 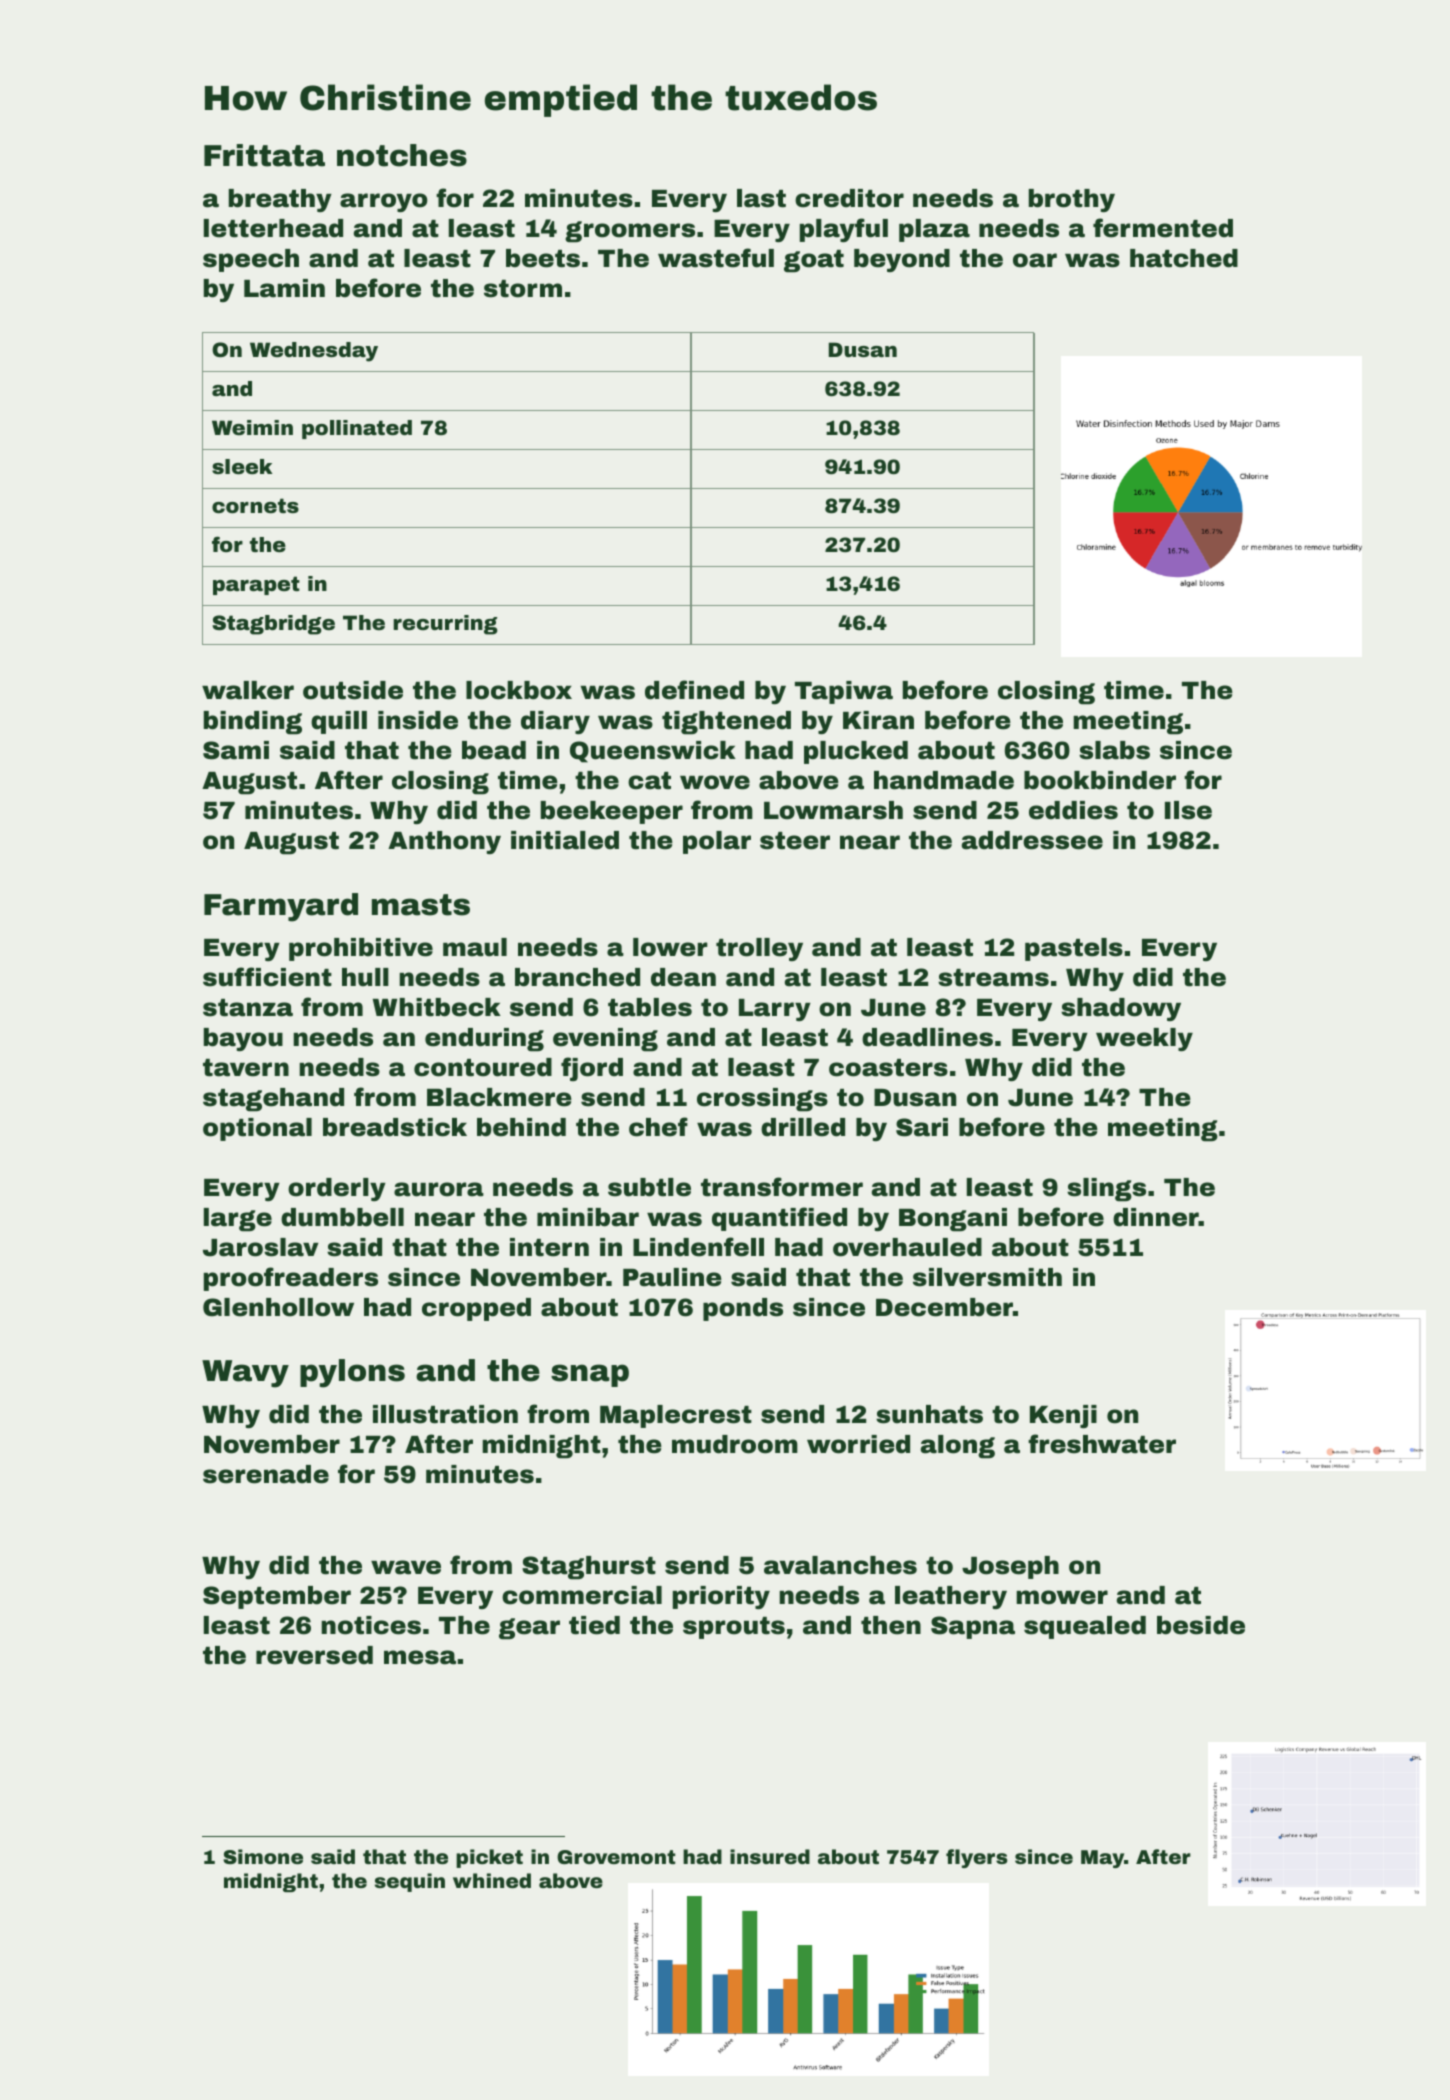 I want to click on breadstick, so click(x=395, y=1127).
